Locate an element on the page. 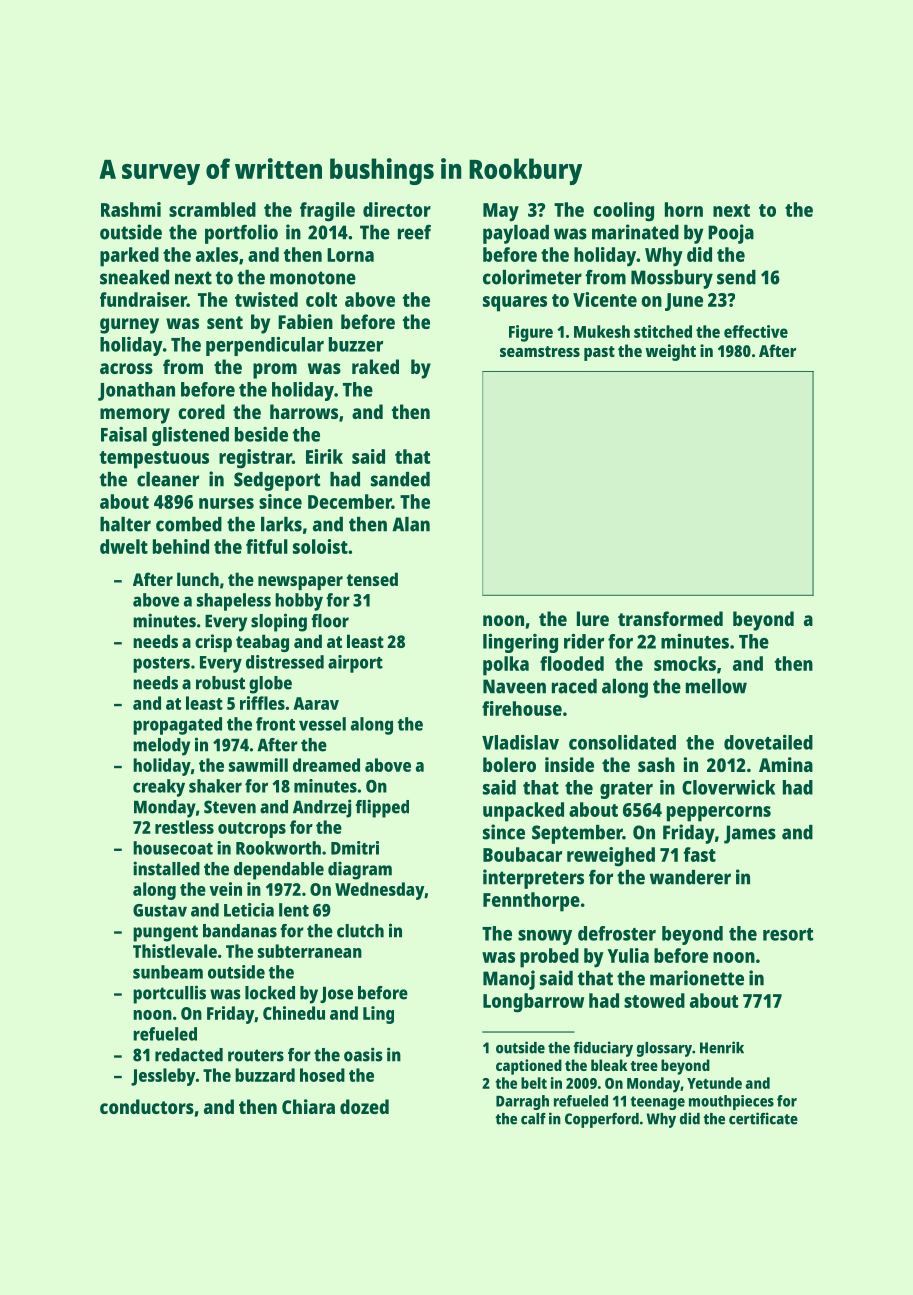 The height and width of the page is (1295, 913). vessel is located at coordinates (322, 724).
